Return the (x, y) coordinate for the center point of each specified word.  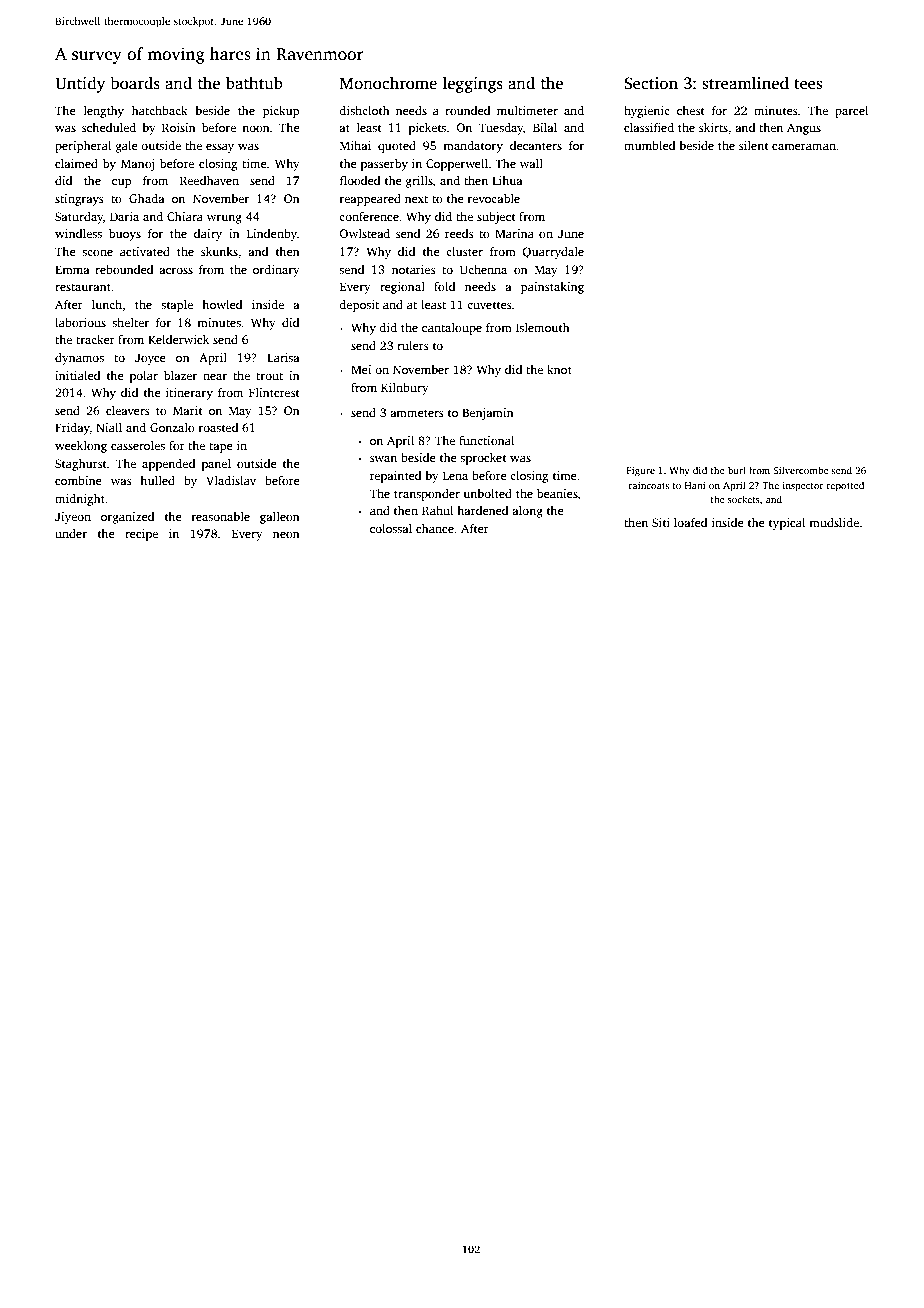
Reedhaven (209, 180)
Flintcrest (274, 392)
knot (559, 369)
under (71, 533)
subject (496, 218)
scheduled (109, 127)
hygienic (647, 112)
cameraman (804, 147)
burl (737, 470)
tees (808, 84)
